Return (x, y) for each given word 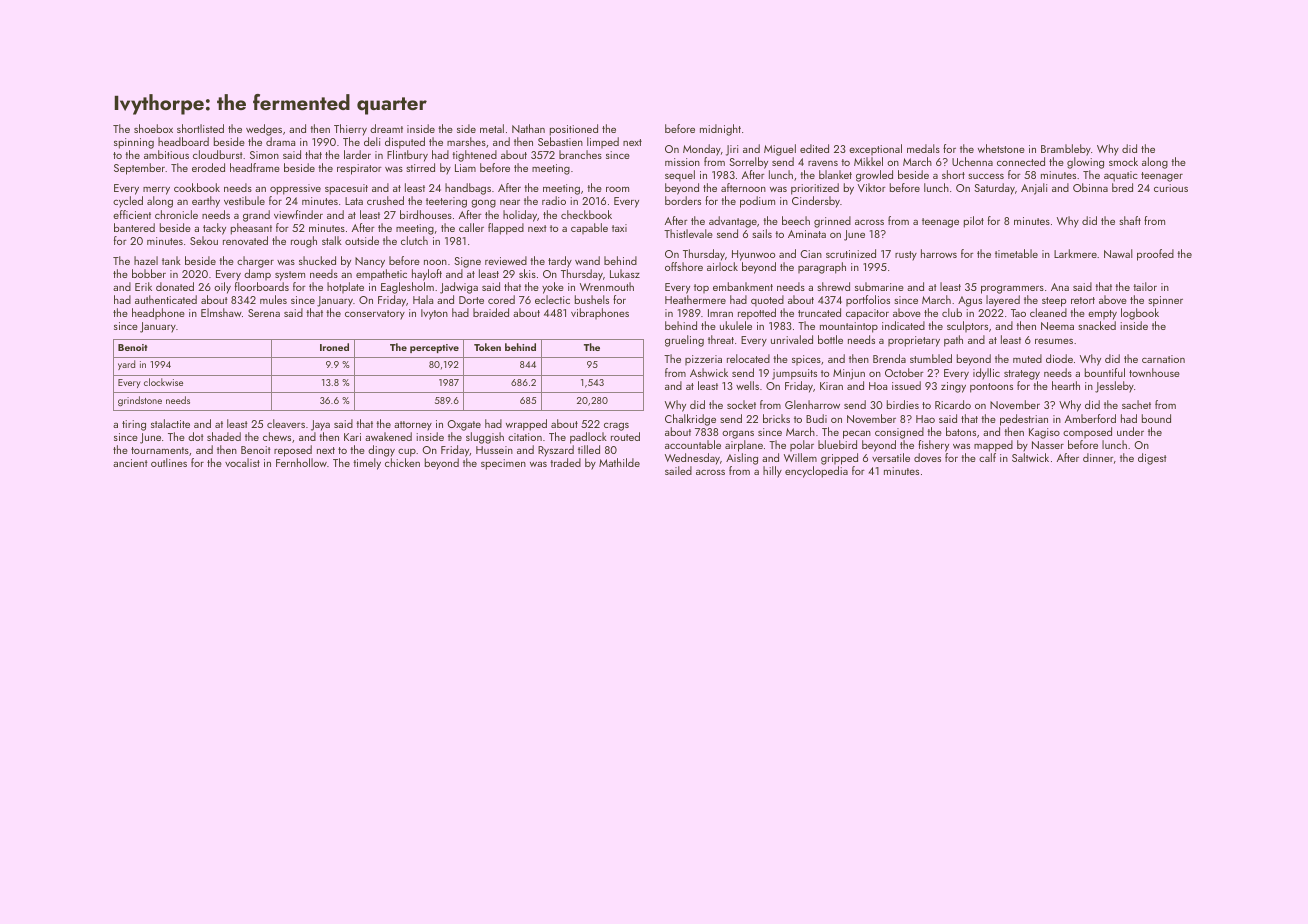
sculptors (967, 326)
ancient (130, 463)
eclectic (552, 299)
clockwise (163, 382)
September (139, 169)
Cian (811, 254)
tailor (1145, 286)
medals (923, 148)
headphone (158, 313)
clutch (414, 240)
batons (961, 431)
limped (603, 142)
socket (741, 404)
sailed (678, 470)
